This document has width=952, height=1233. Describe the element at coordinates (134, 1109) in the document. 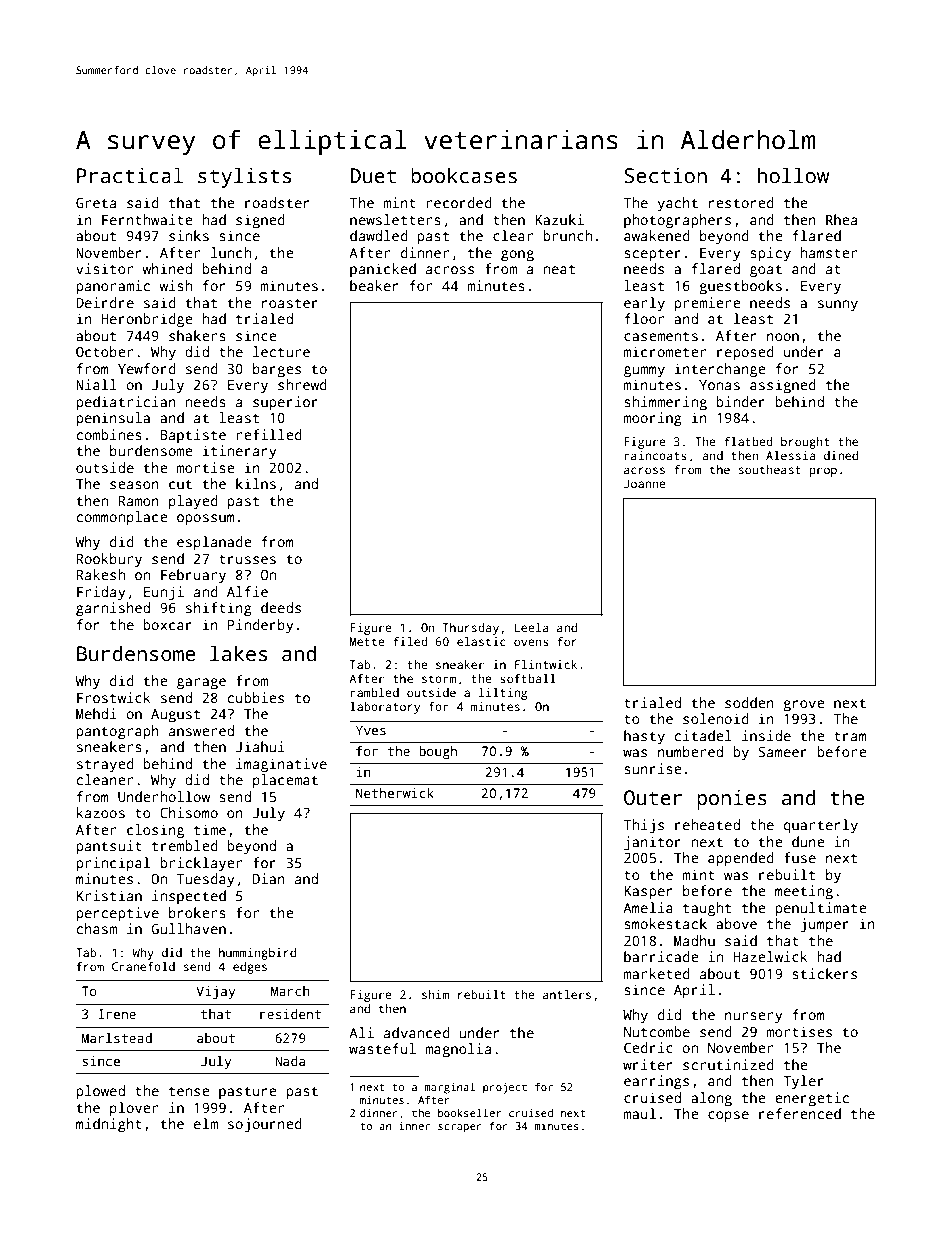

I see `plover` at that location.
